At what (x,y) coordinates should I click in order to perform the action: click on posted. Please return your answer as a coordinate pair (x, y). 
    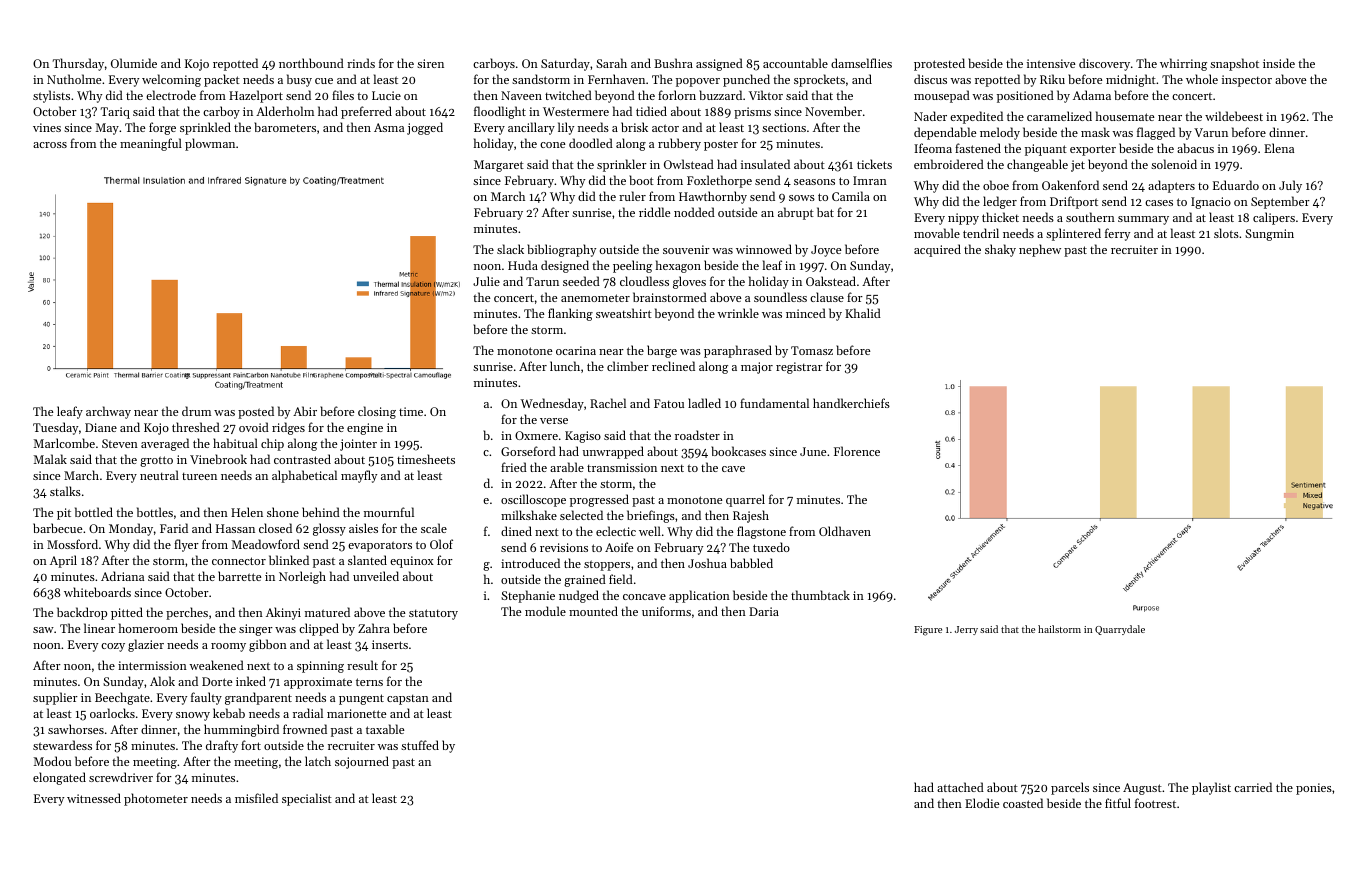
    Looking at the image, I should click on (256, 412).
